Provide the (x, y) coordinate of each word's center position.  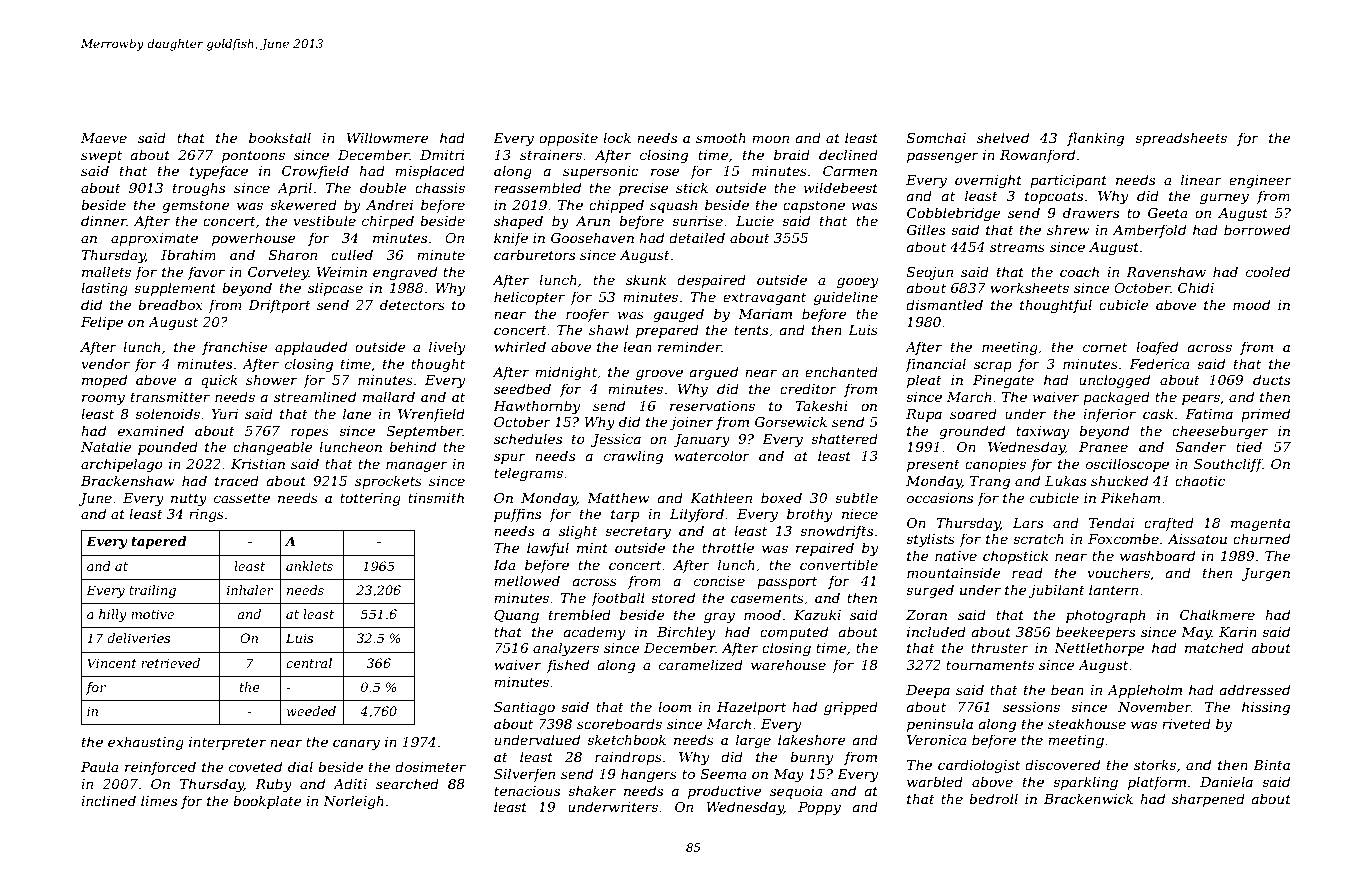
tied (1249, 446)
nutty (189, 499)
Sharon (293, 254)
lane (357, 413)
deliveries (138, 638)
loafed (1157, 348)
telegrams (528, 474)
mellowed (527, 580)
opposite (568, 139)
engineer (1260, 181)
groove (659, 374)
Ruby (273, 785)
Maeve (104, 138)
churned (1261, 538)
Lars (1028, 523)
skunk (646, 279)
